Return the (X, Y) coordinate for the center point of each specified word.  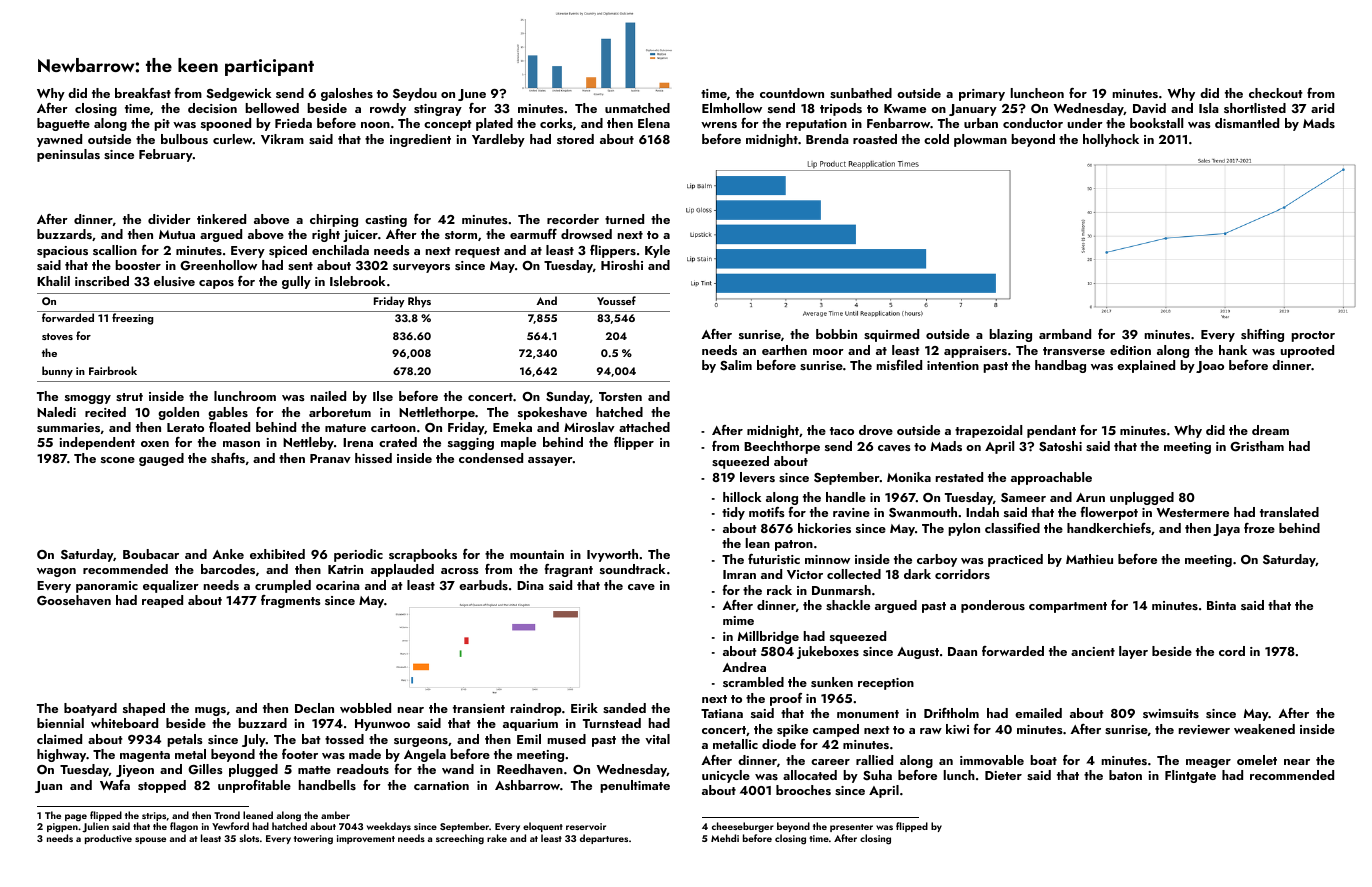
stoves (57, 336)
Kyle (657, 251)
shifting (1262, 335)
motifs (767, 512)
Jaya (1226, 530)
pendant (1051, 431)
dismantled (1247, 123)
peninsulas (68, 155)
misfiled (899, 365)
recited (105, 412)
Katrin (345, 569)
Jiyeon (135, 771)
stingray (438, 110)
